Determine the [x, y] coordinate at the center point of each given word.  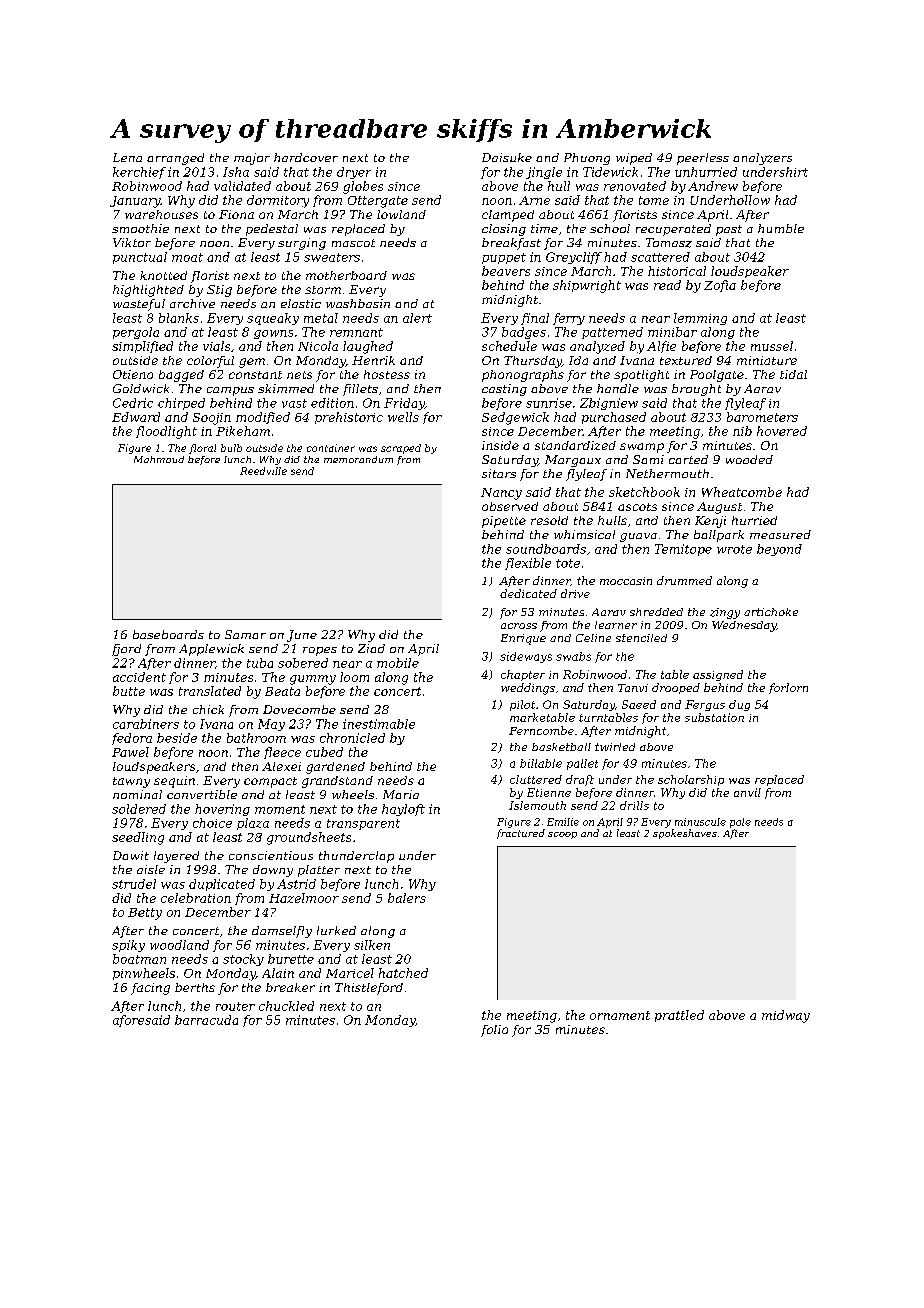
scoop [562, 835]
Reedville [263, 471]
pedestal [272, 230]
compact [270, 782]
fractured [521, 834]
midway [786, 1016]
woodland [179, 945]
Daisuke [507, 157]
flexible [528, 564]
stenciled [641, 638]
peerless [703, 159]
